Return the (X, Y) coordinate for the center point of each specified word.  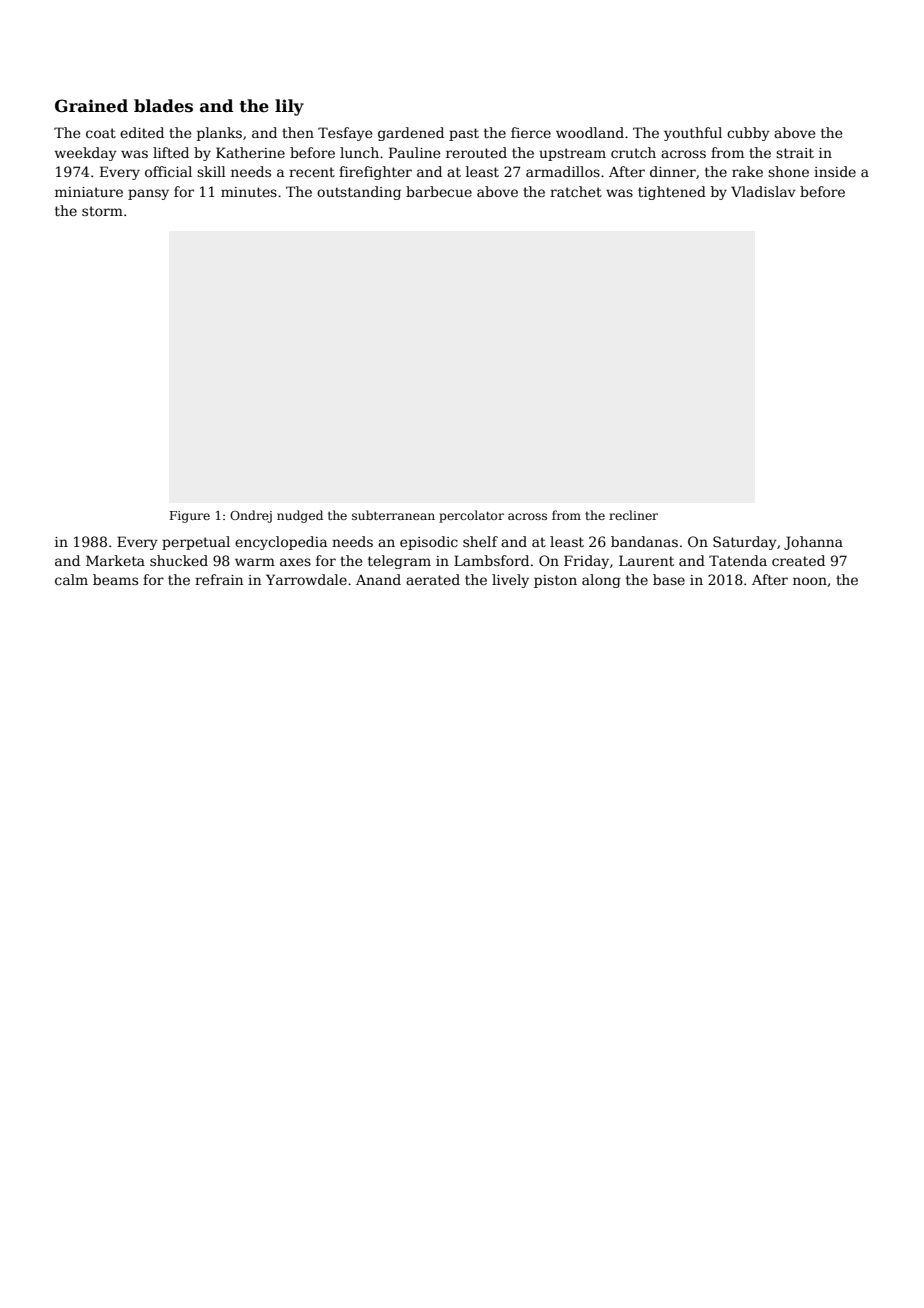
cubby (748, 134)
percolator (471, 516)
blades (163, 106)
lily (289, 107)
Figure (190, 517)
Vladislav (763, 191)
